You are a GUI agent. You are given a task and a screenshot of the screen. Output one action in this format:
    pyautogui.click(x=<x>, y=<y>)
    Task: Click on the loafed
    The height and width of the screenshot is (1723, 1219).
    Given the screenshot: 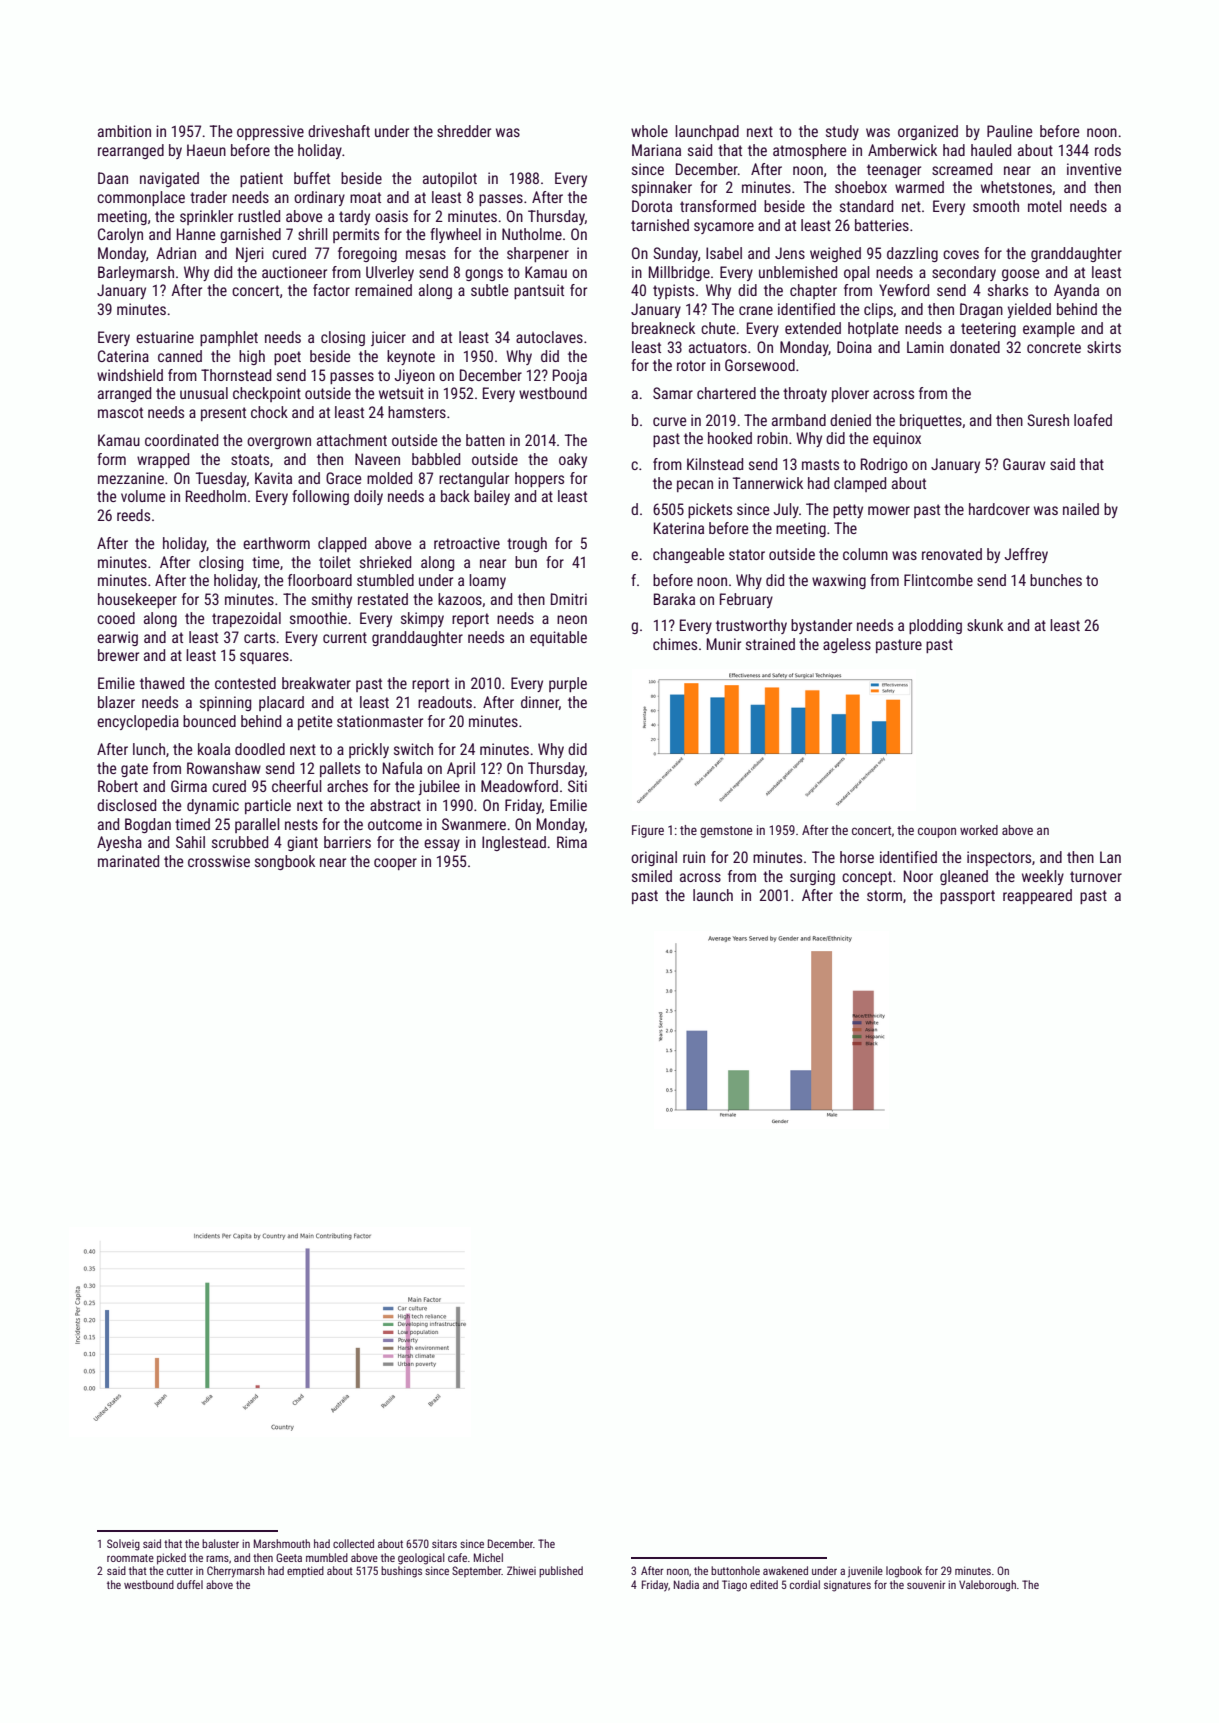 What is the action you would take?
    pyautogui.click(x=1093, y=420)
